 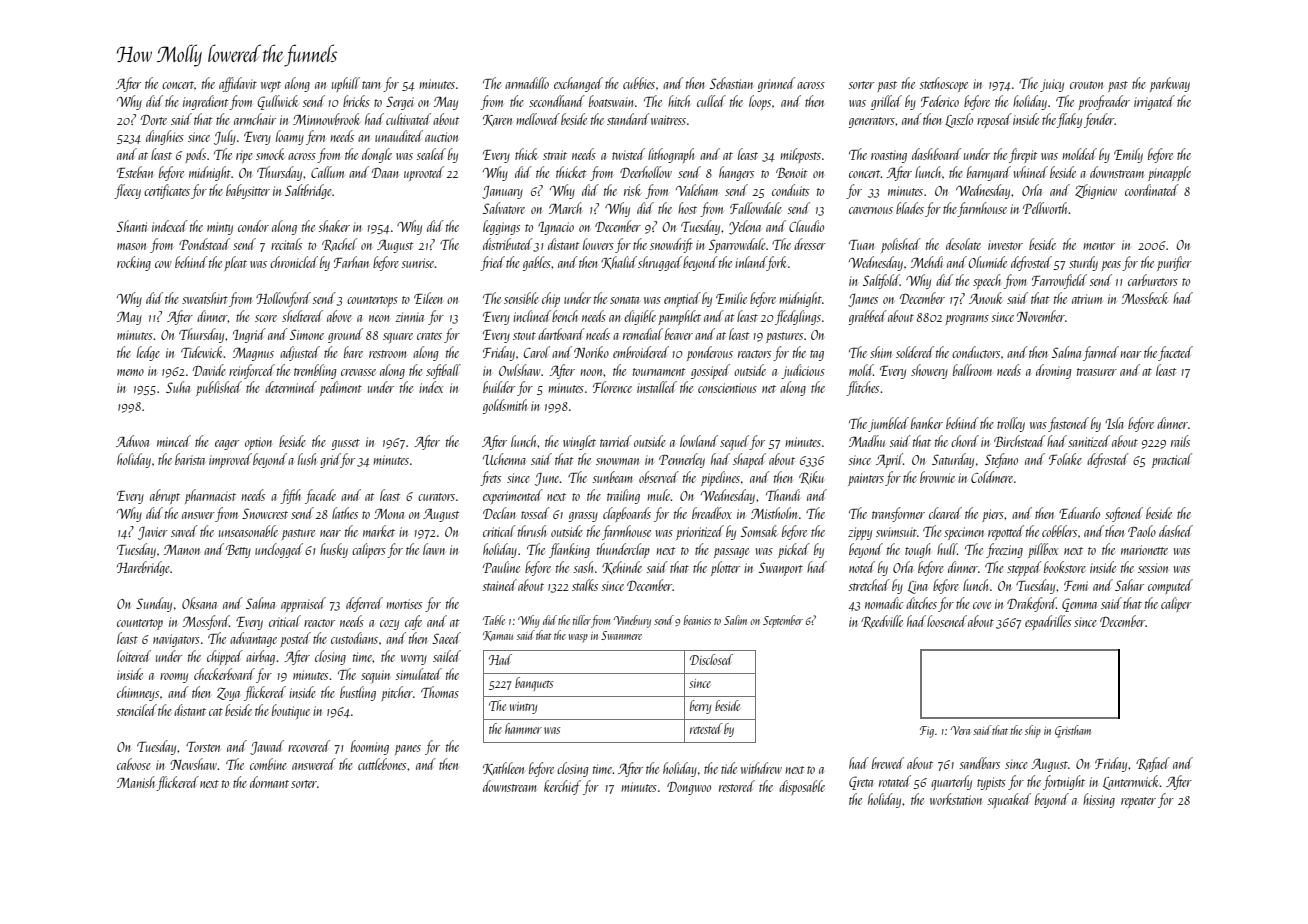 I want to click on loops, so click(x=760, y=102).
